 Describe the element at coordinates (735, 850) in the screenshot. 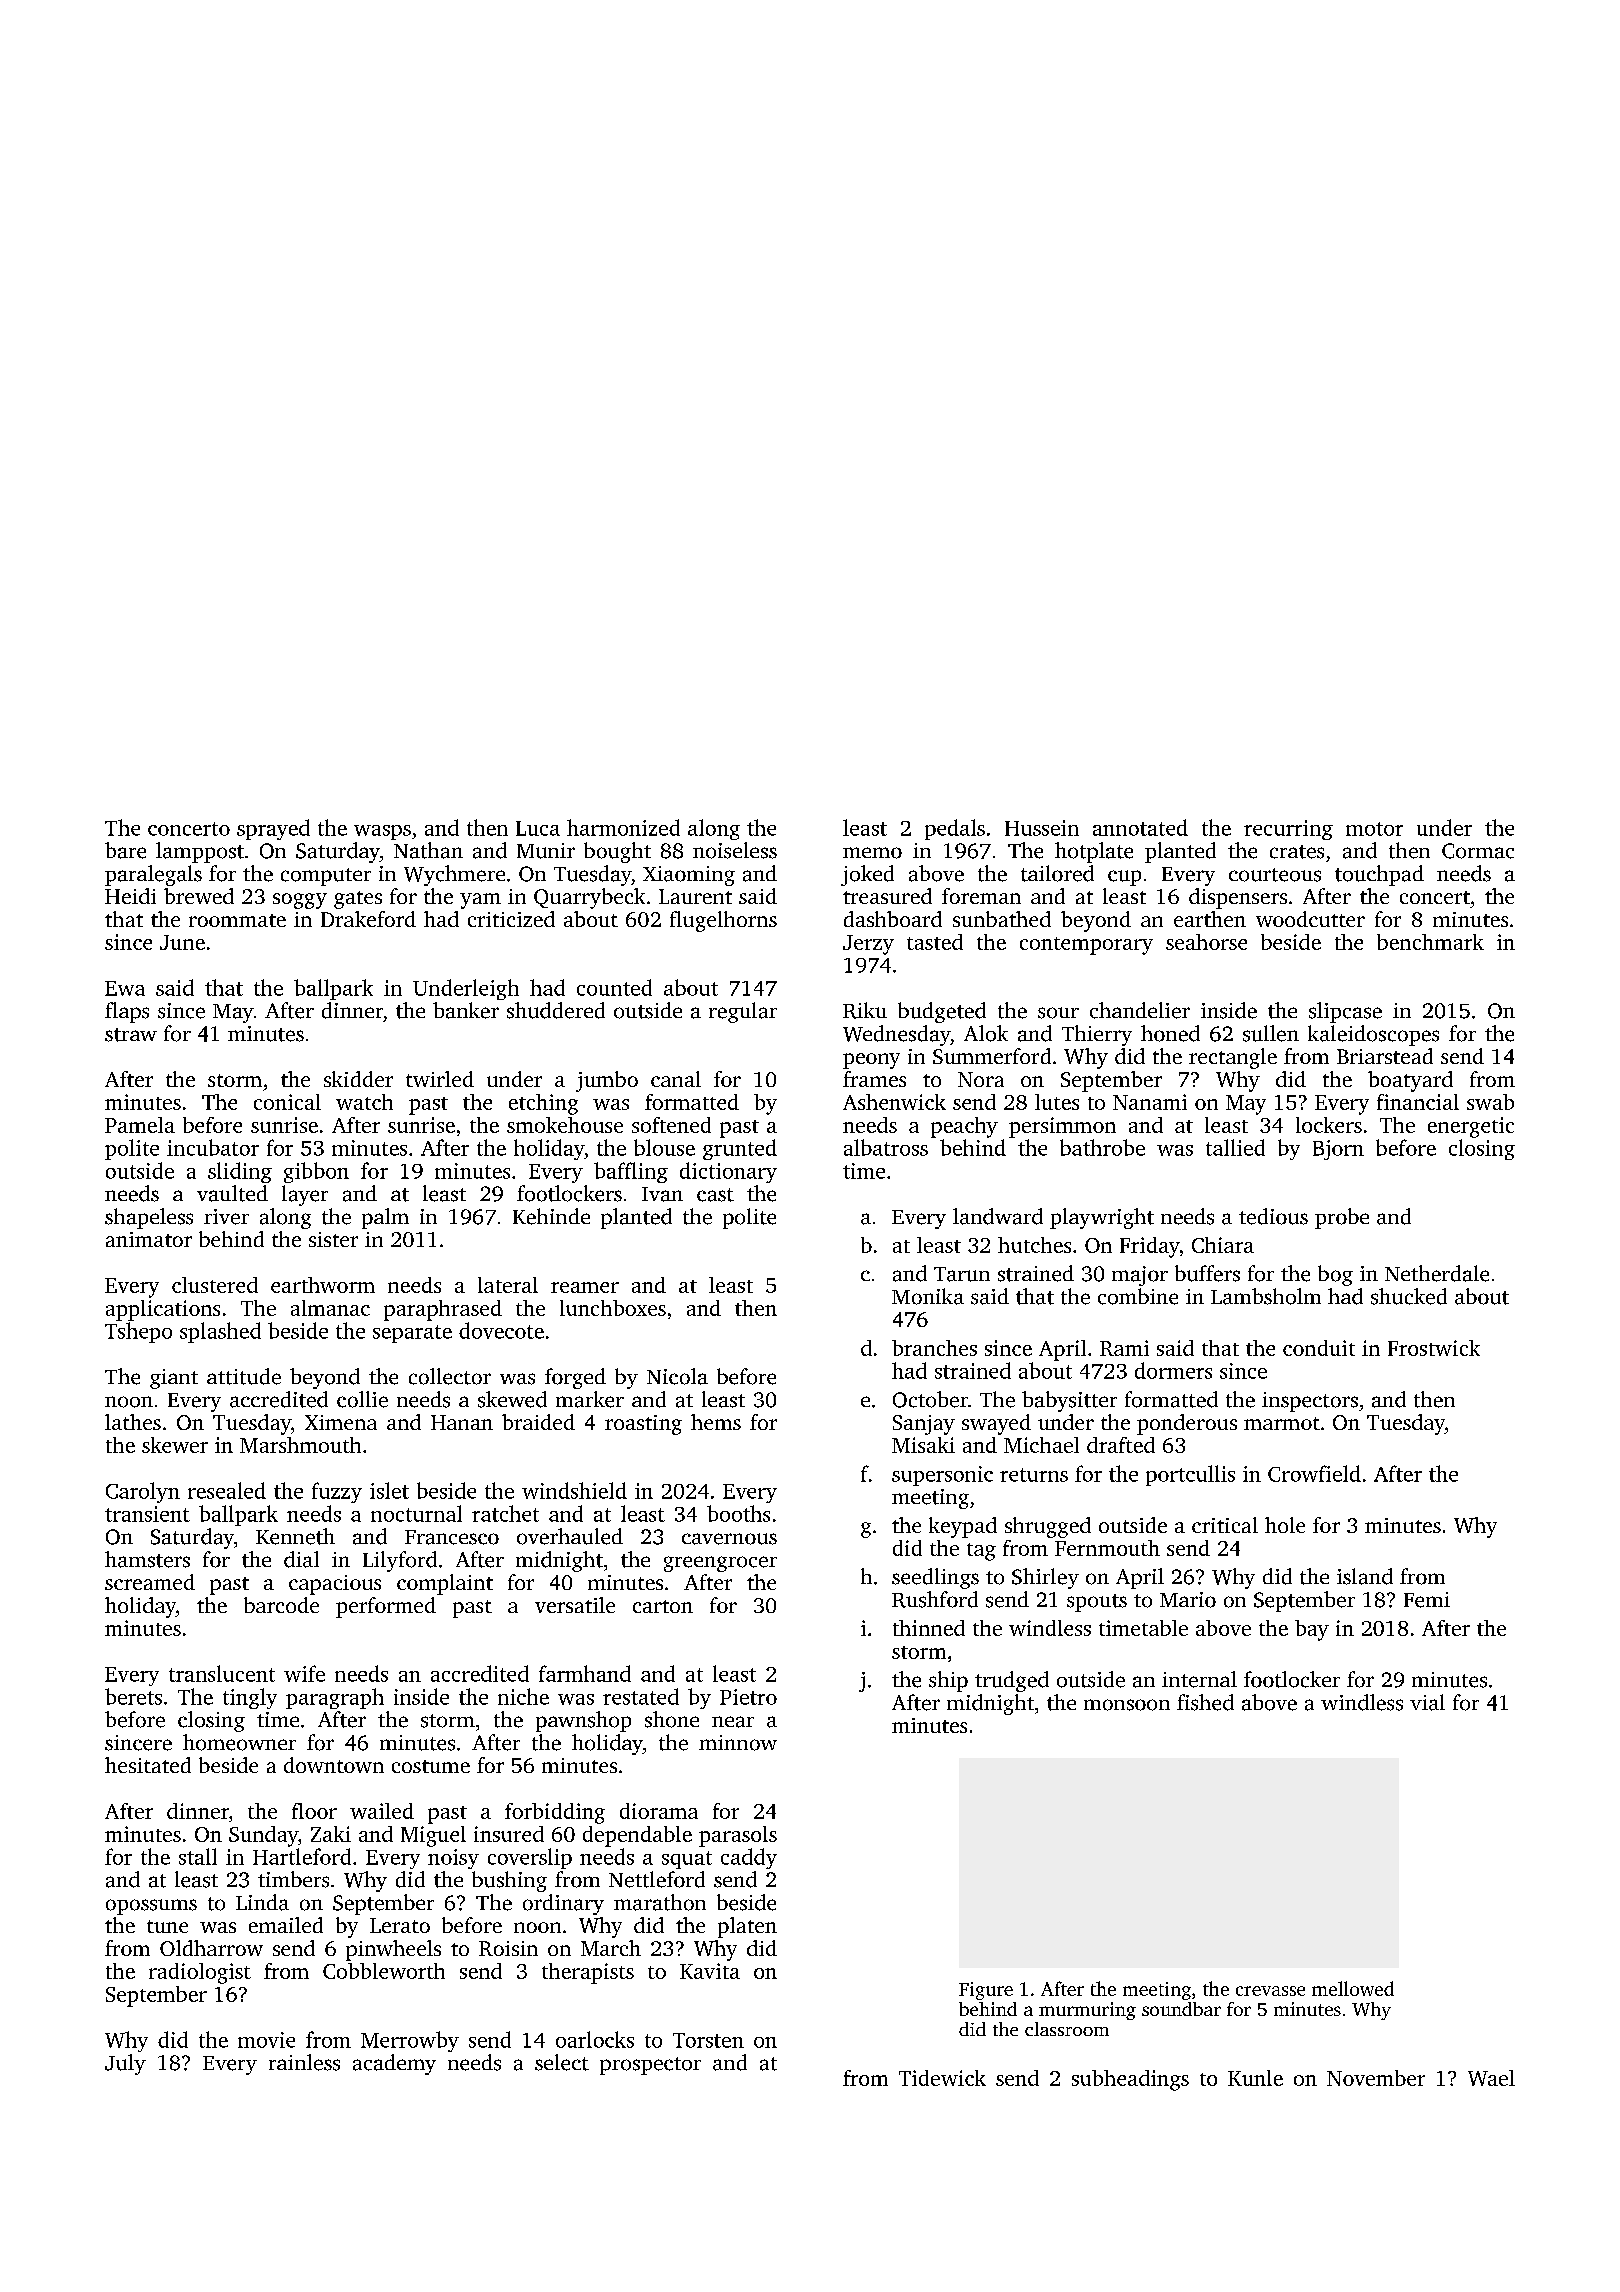

I see `noiseless` at that location.
